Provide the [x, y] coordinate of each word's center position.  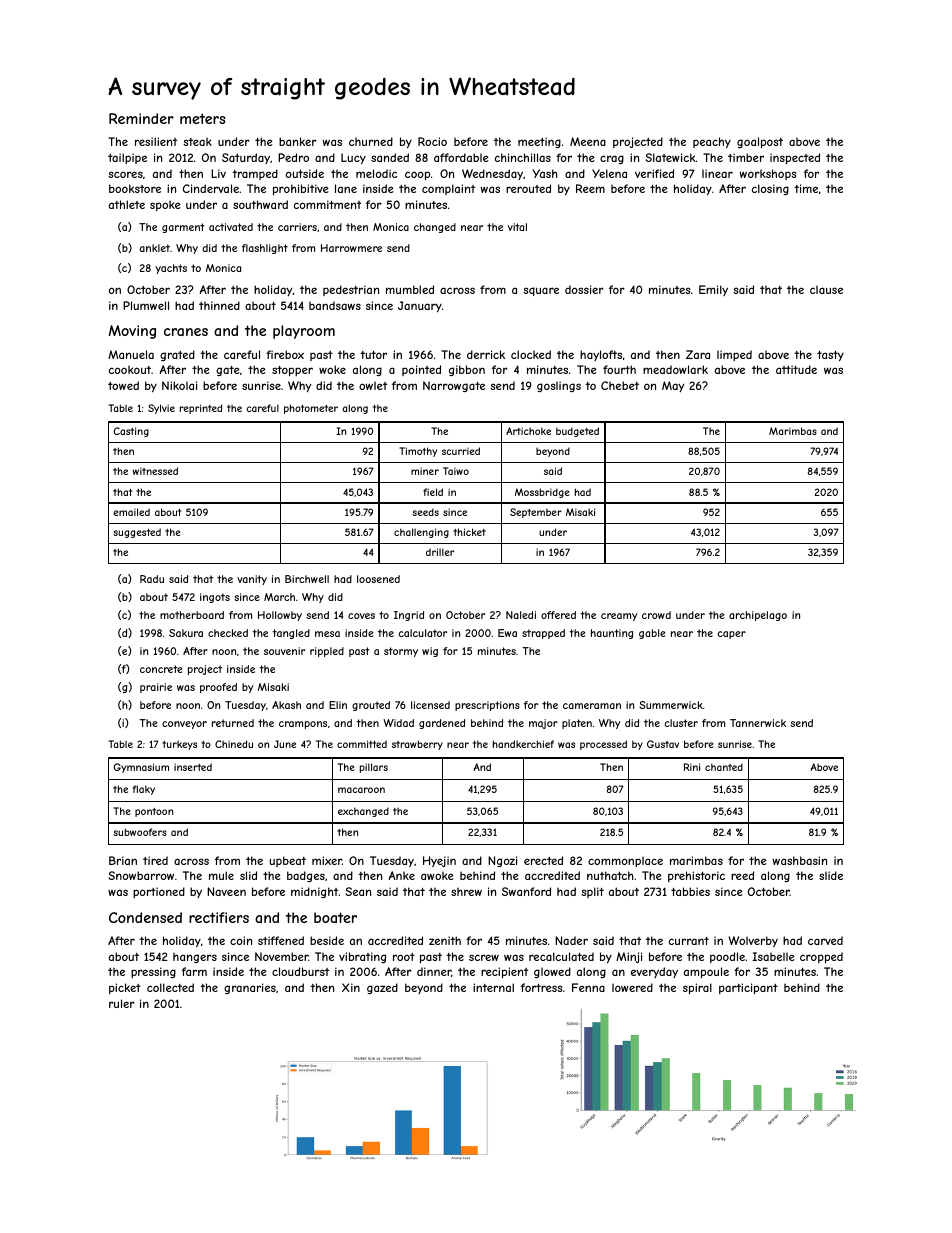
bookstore [135, 188]
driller [440, 552]
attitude [796, 369]
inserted [193, 767]
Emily [713, 290]
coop [417, 175]
